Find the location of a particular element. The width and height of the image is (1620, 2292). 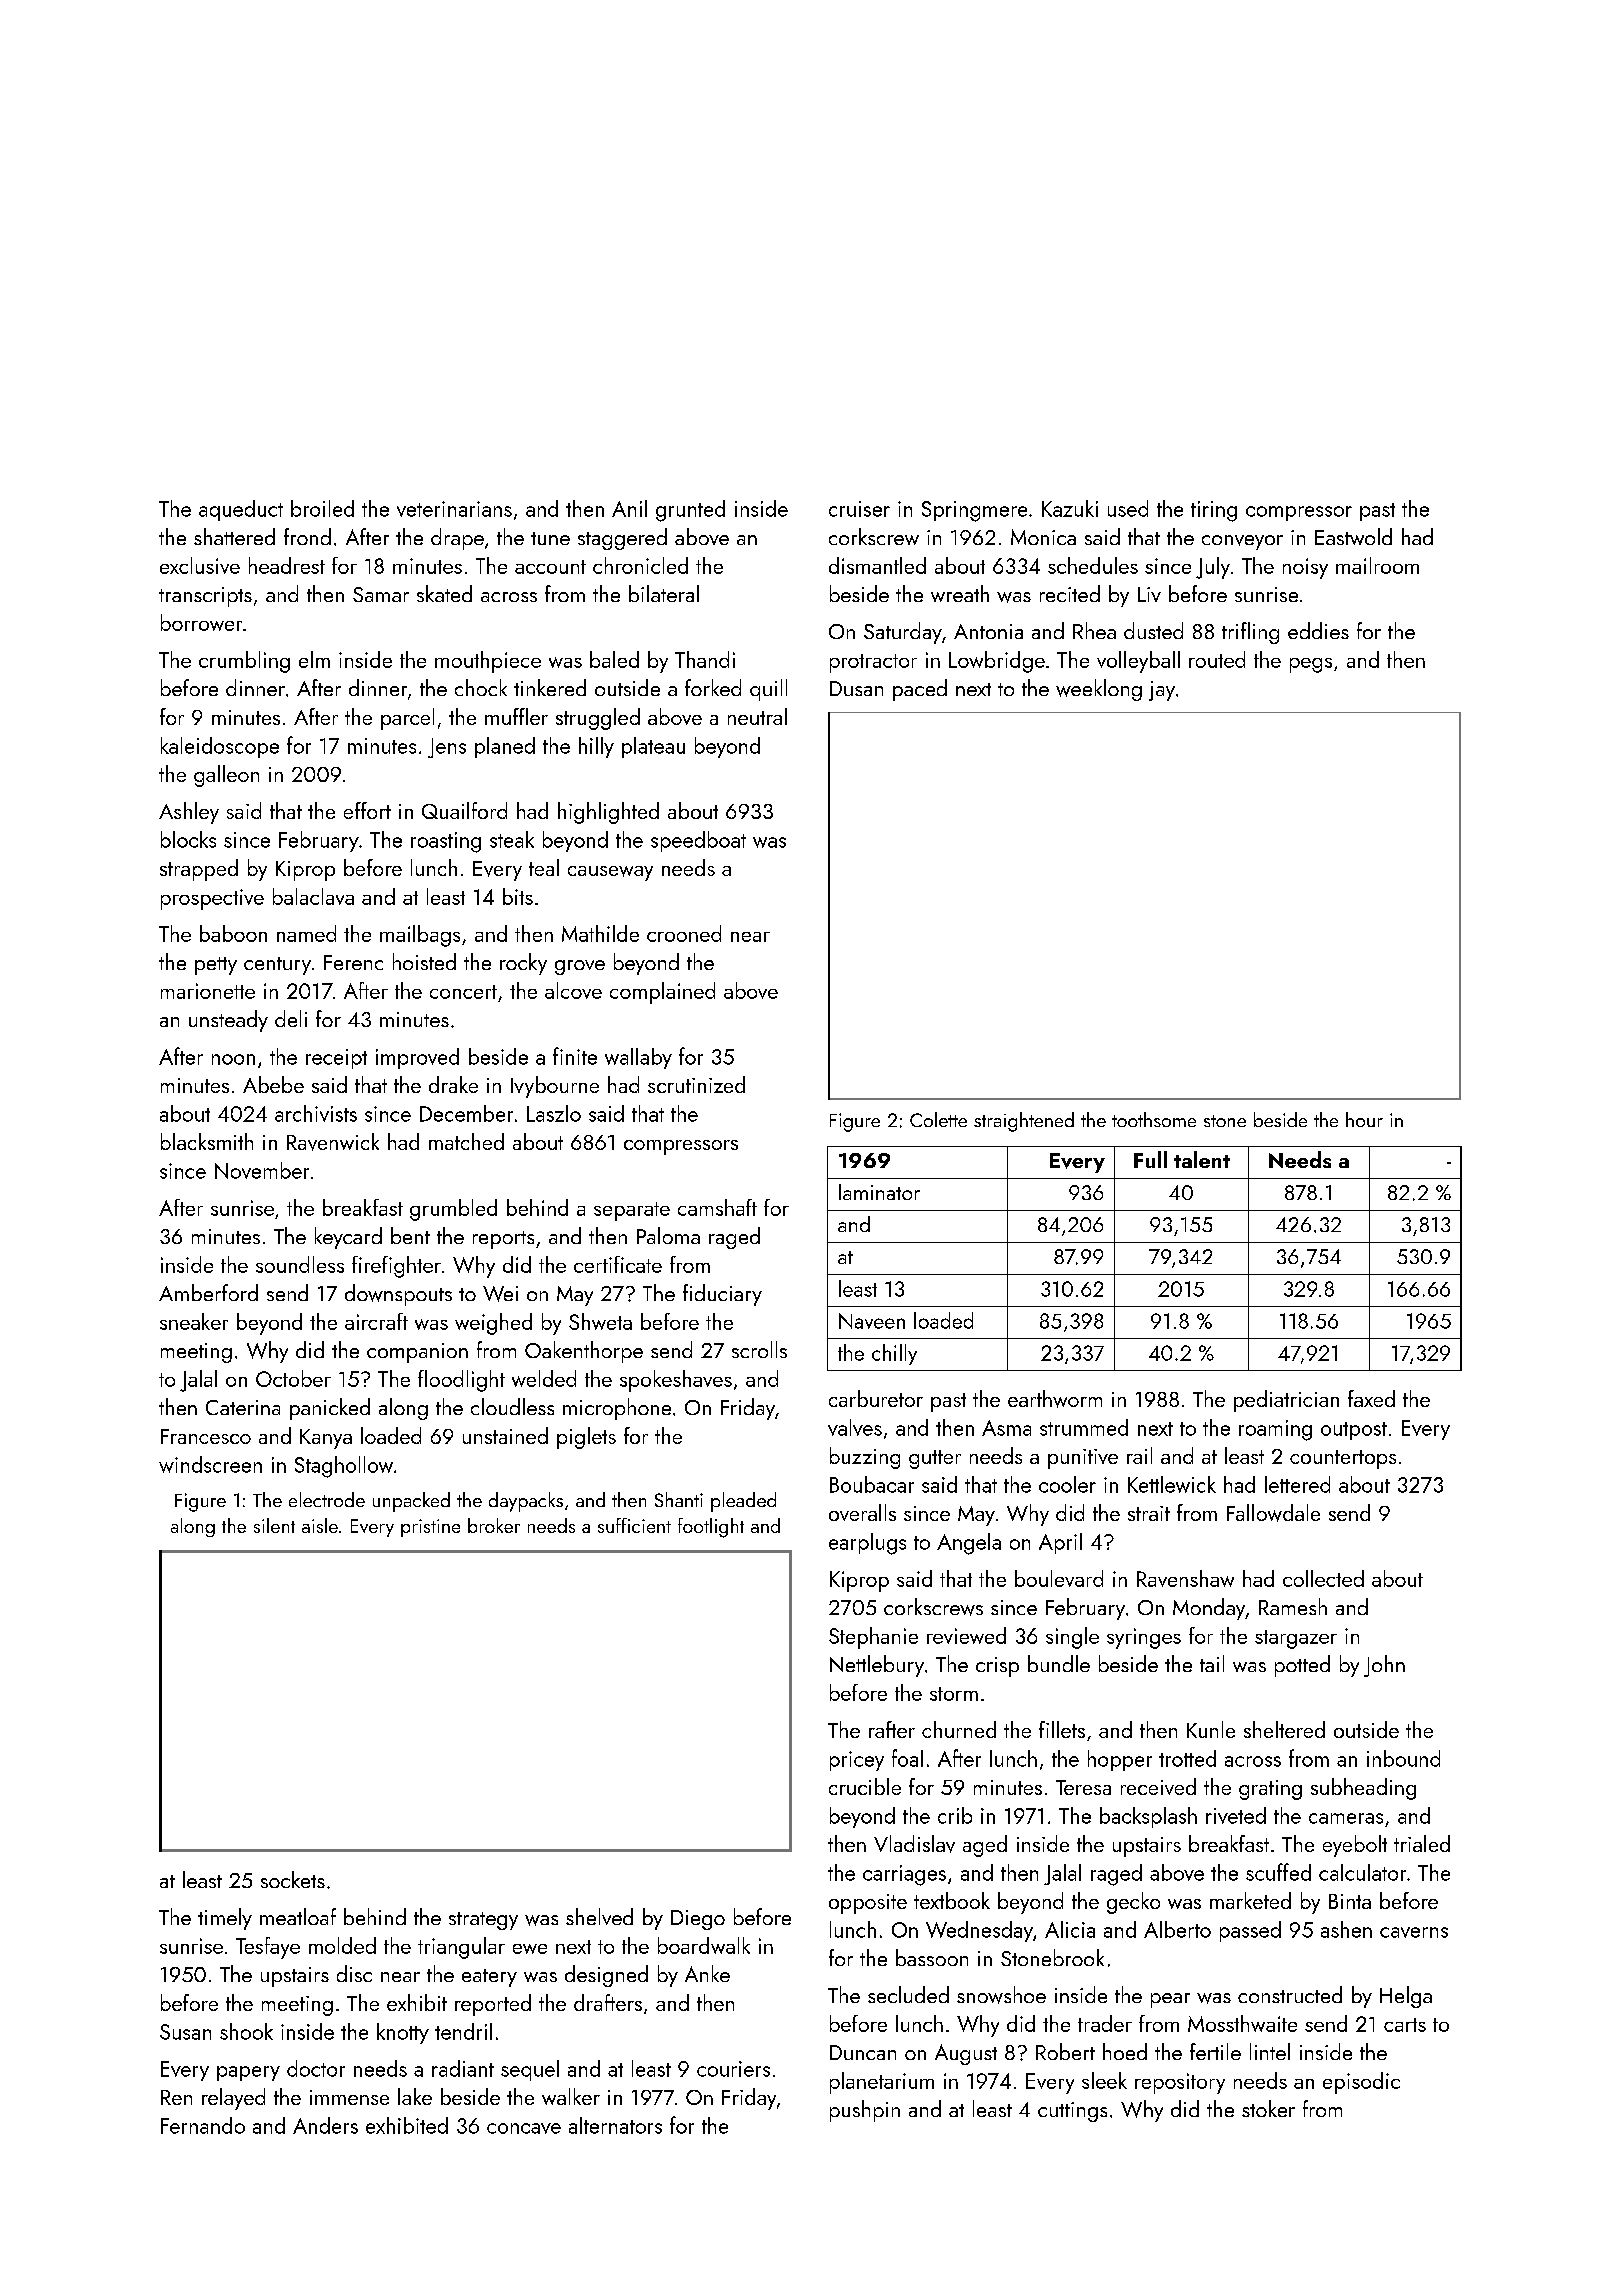

Amberford is located at coordinates (208, 1292).
